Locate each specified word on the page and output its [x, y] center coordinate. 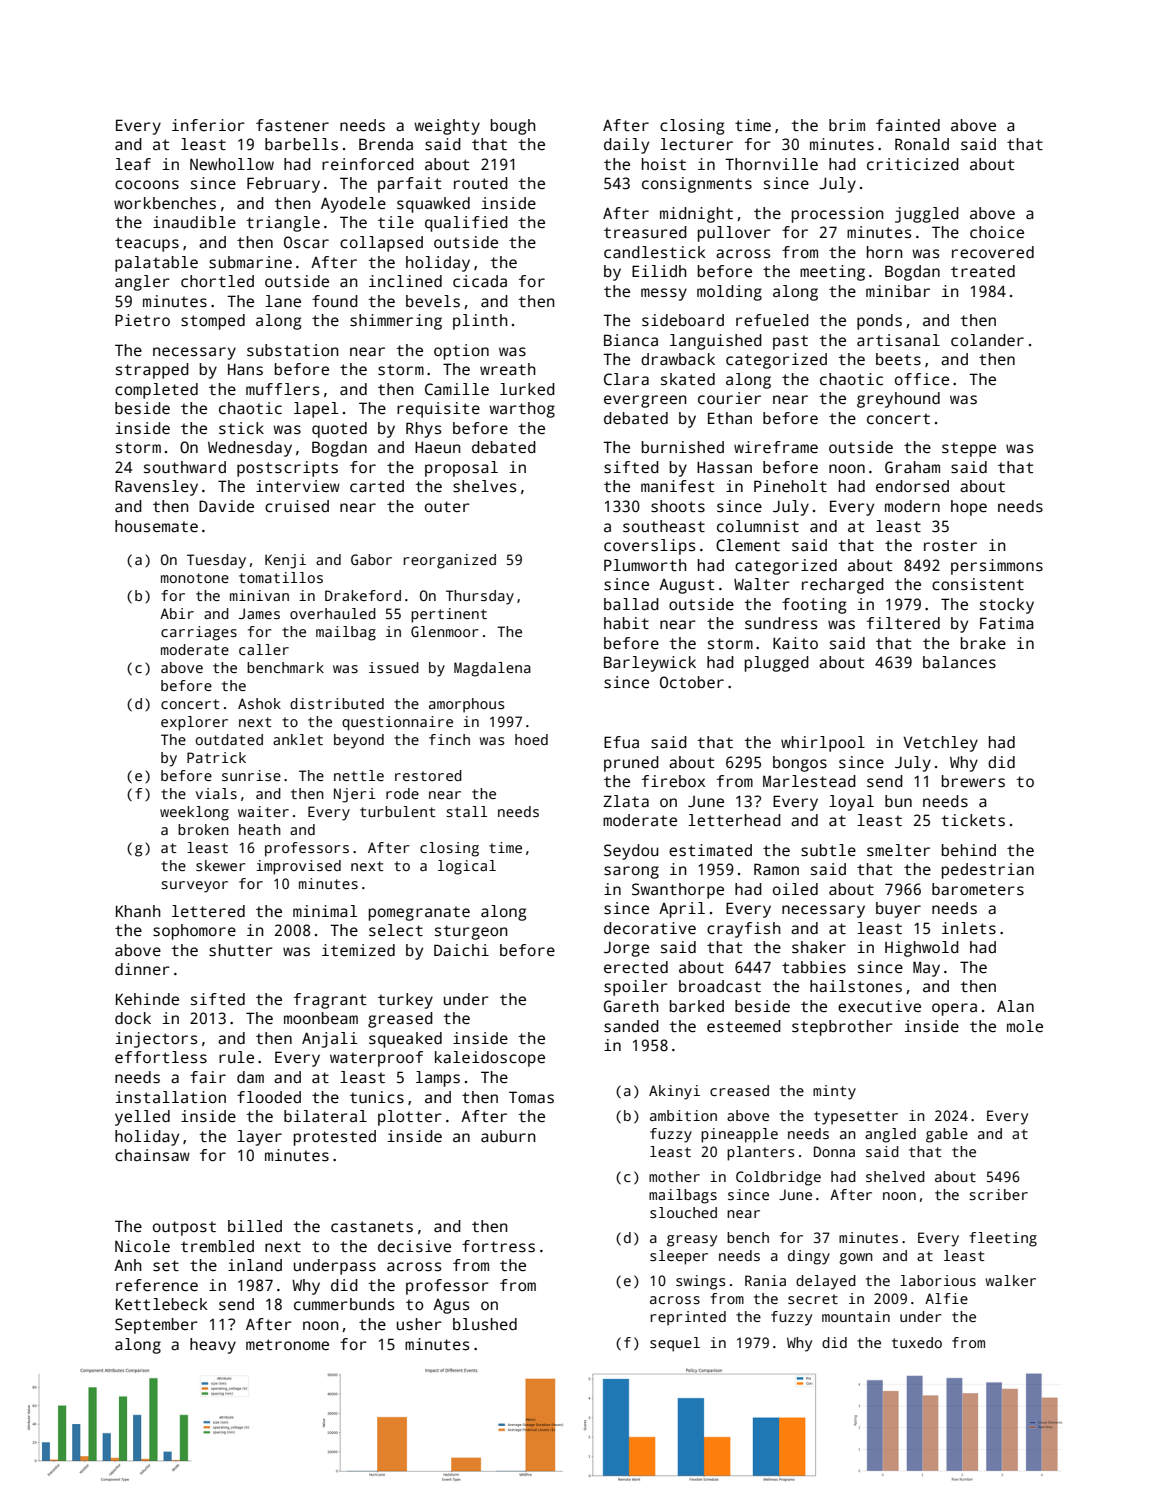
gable [947, 1135]
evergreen [645, 401]
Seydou [631, 852]
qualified [466, 224]
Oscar [306, 242]
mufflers [282, 389]
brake [983, 643]
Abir [177, 613]
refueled [772, 320]
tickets [973, 820]
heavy [213, 1346]
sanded [631, 1026]
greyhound [898, 400]
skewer [221, 865]
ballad [631, 604]
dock [133, 1018]
